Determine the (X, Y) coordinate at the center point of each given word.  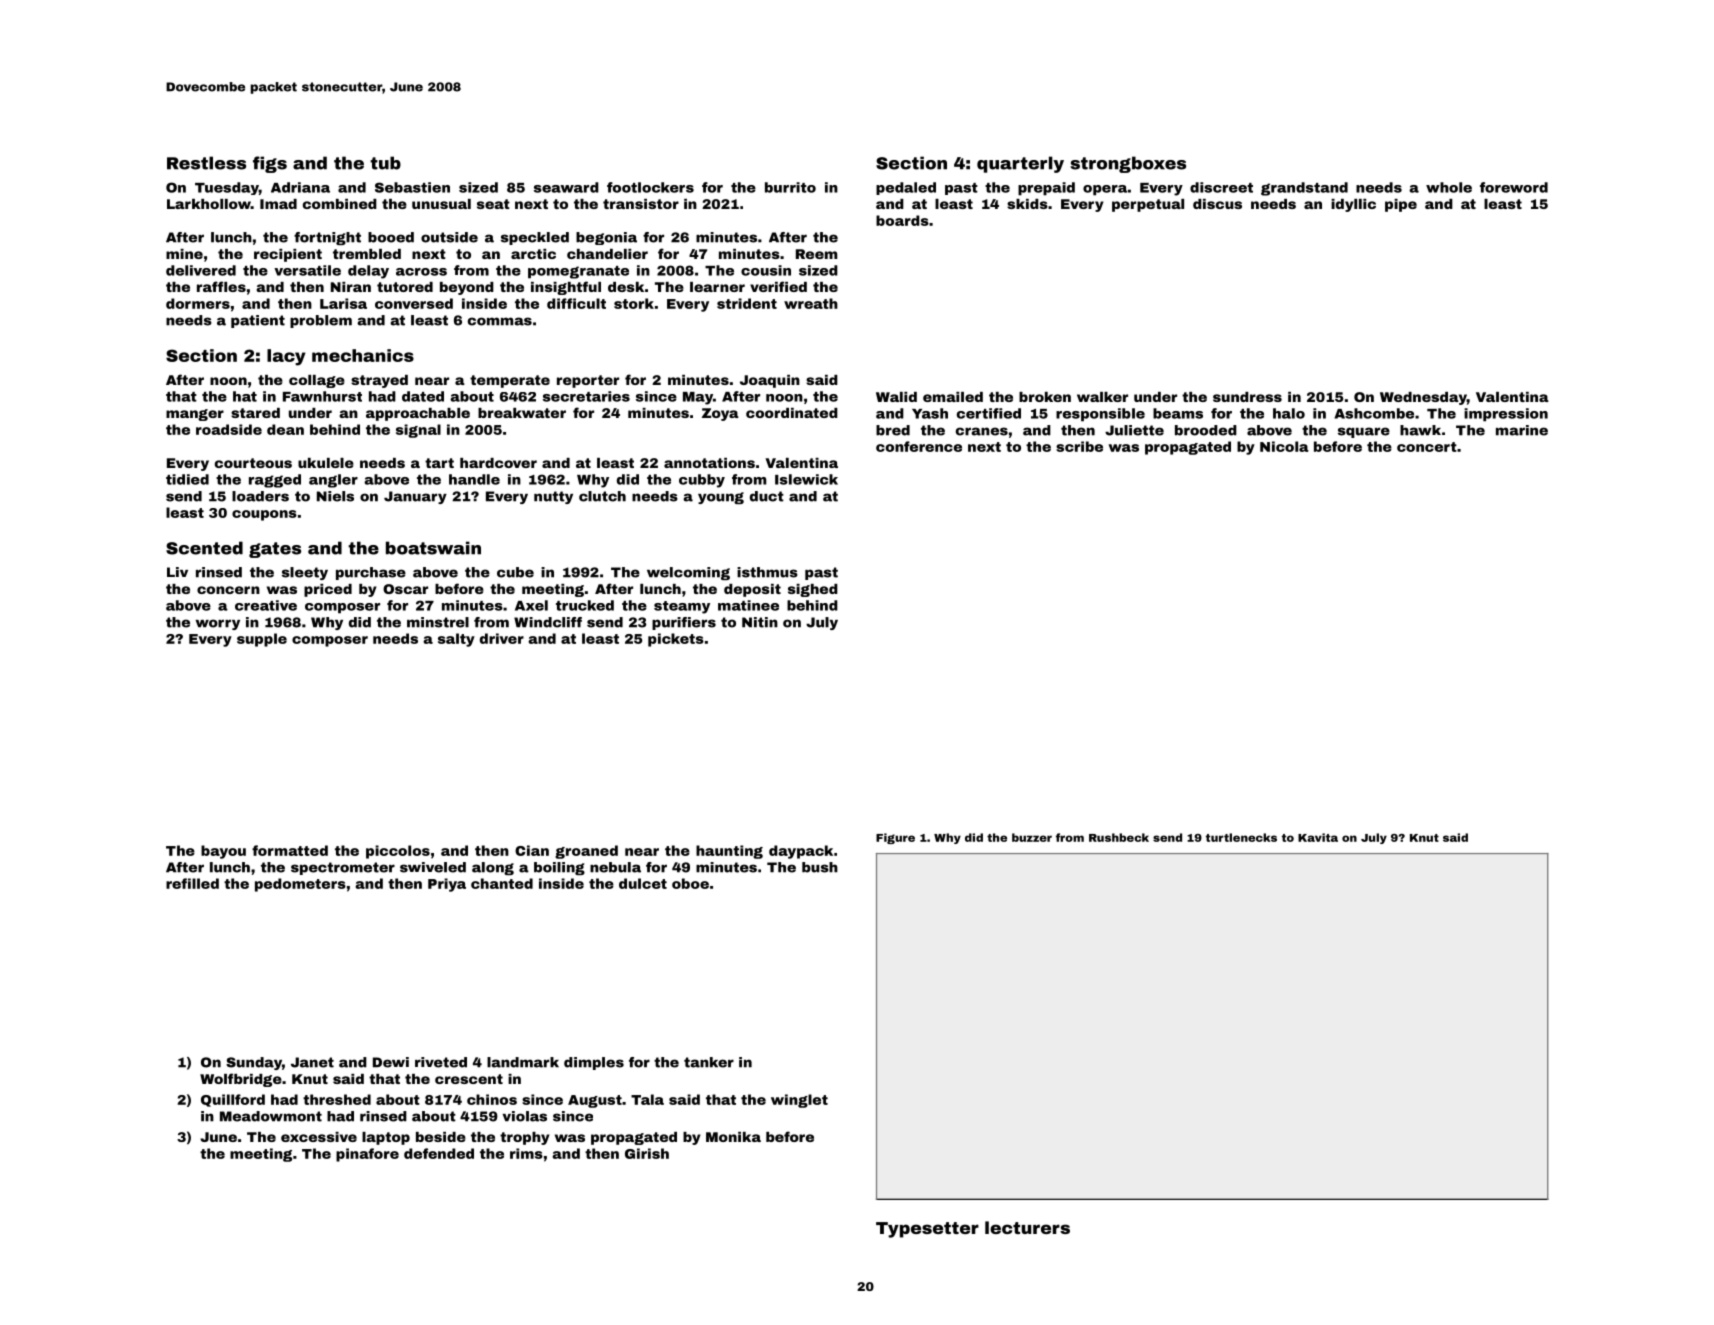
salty (456, 640)
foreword (1514, 187)
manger (195, 415)
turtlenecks (1241, 837)
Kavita (1318, 837)
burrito (790, 187)
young (721, 498)
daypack (801, 852)
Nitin (760, 622)
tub (385, 163)
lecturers (1027, 1227)
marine (1522, 430)
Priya (447, 885)
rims (526, 1153)
